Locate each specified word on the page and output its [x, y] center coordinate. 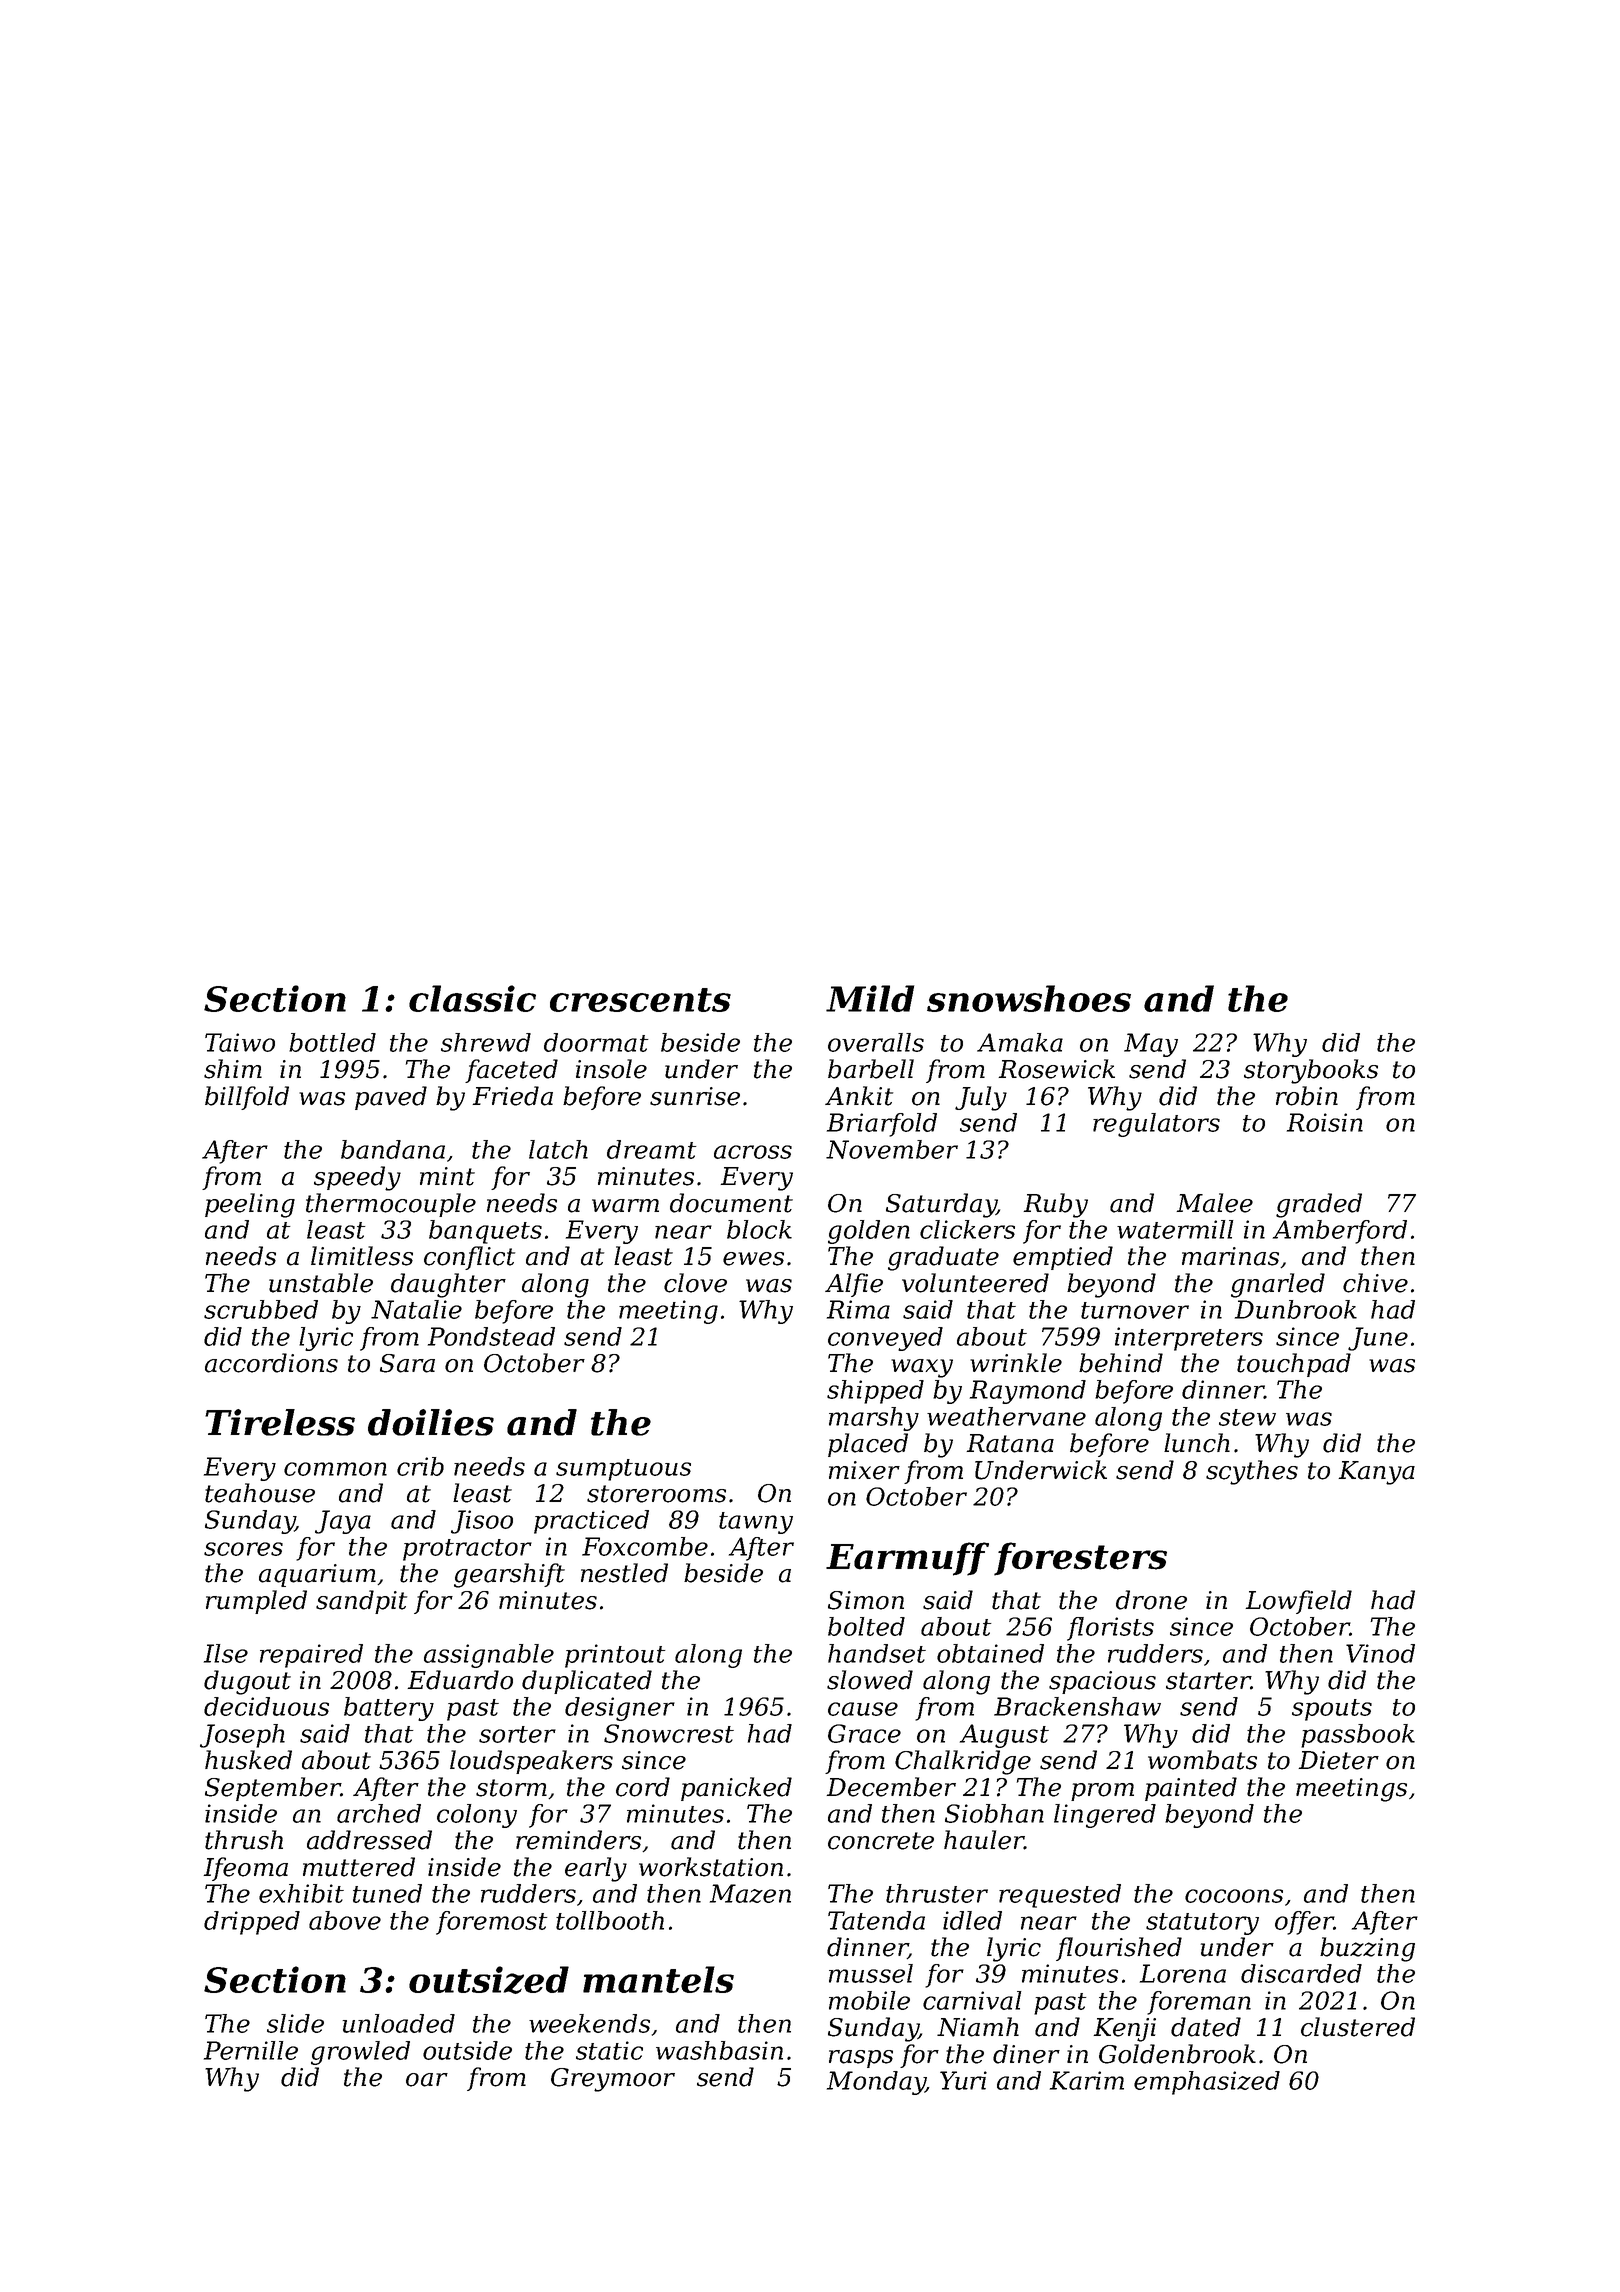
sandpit [361, 1602]
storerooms [656, 1494]
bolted [866, 1626]
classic [472, 998]
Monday [876, 2083]
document [731, 1203]
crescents [640, 1000]
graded [1319, 1205]
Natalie [416, 1309]
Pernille [251, 2050]
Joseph [242, 1736]
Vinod [1380, 1653]
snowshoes [1029, 998]
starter [1208, 1681]
